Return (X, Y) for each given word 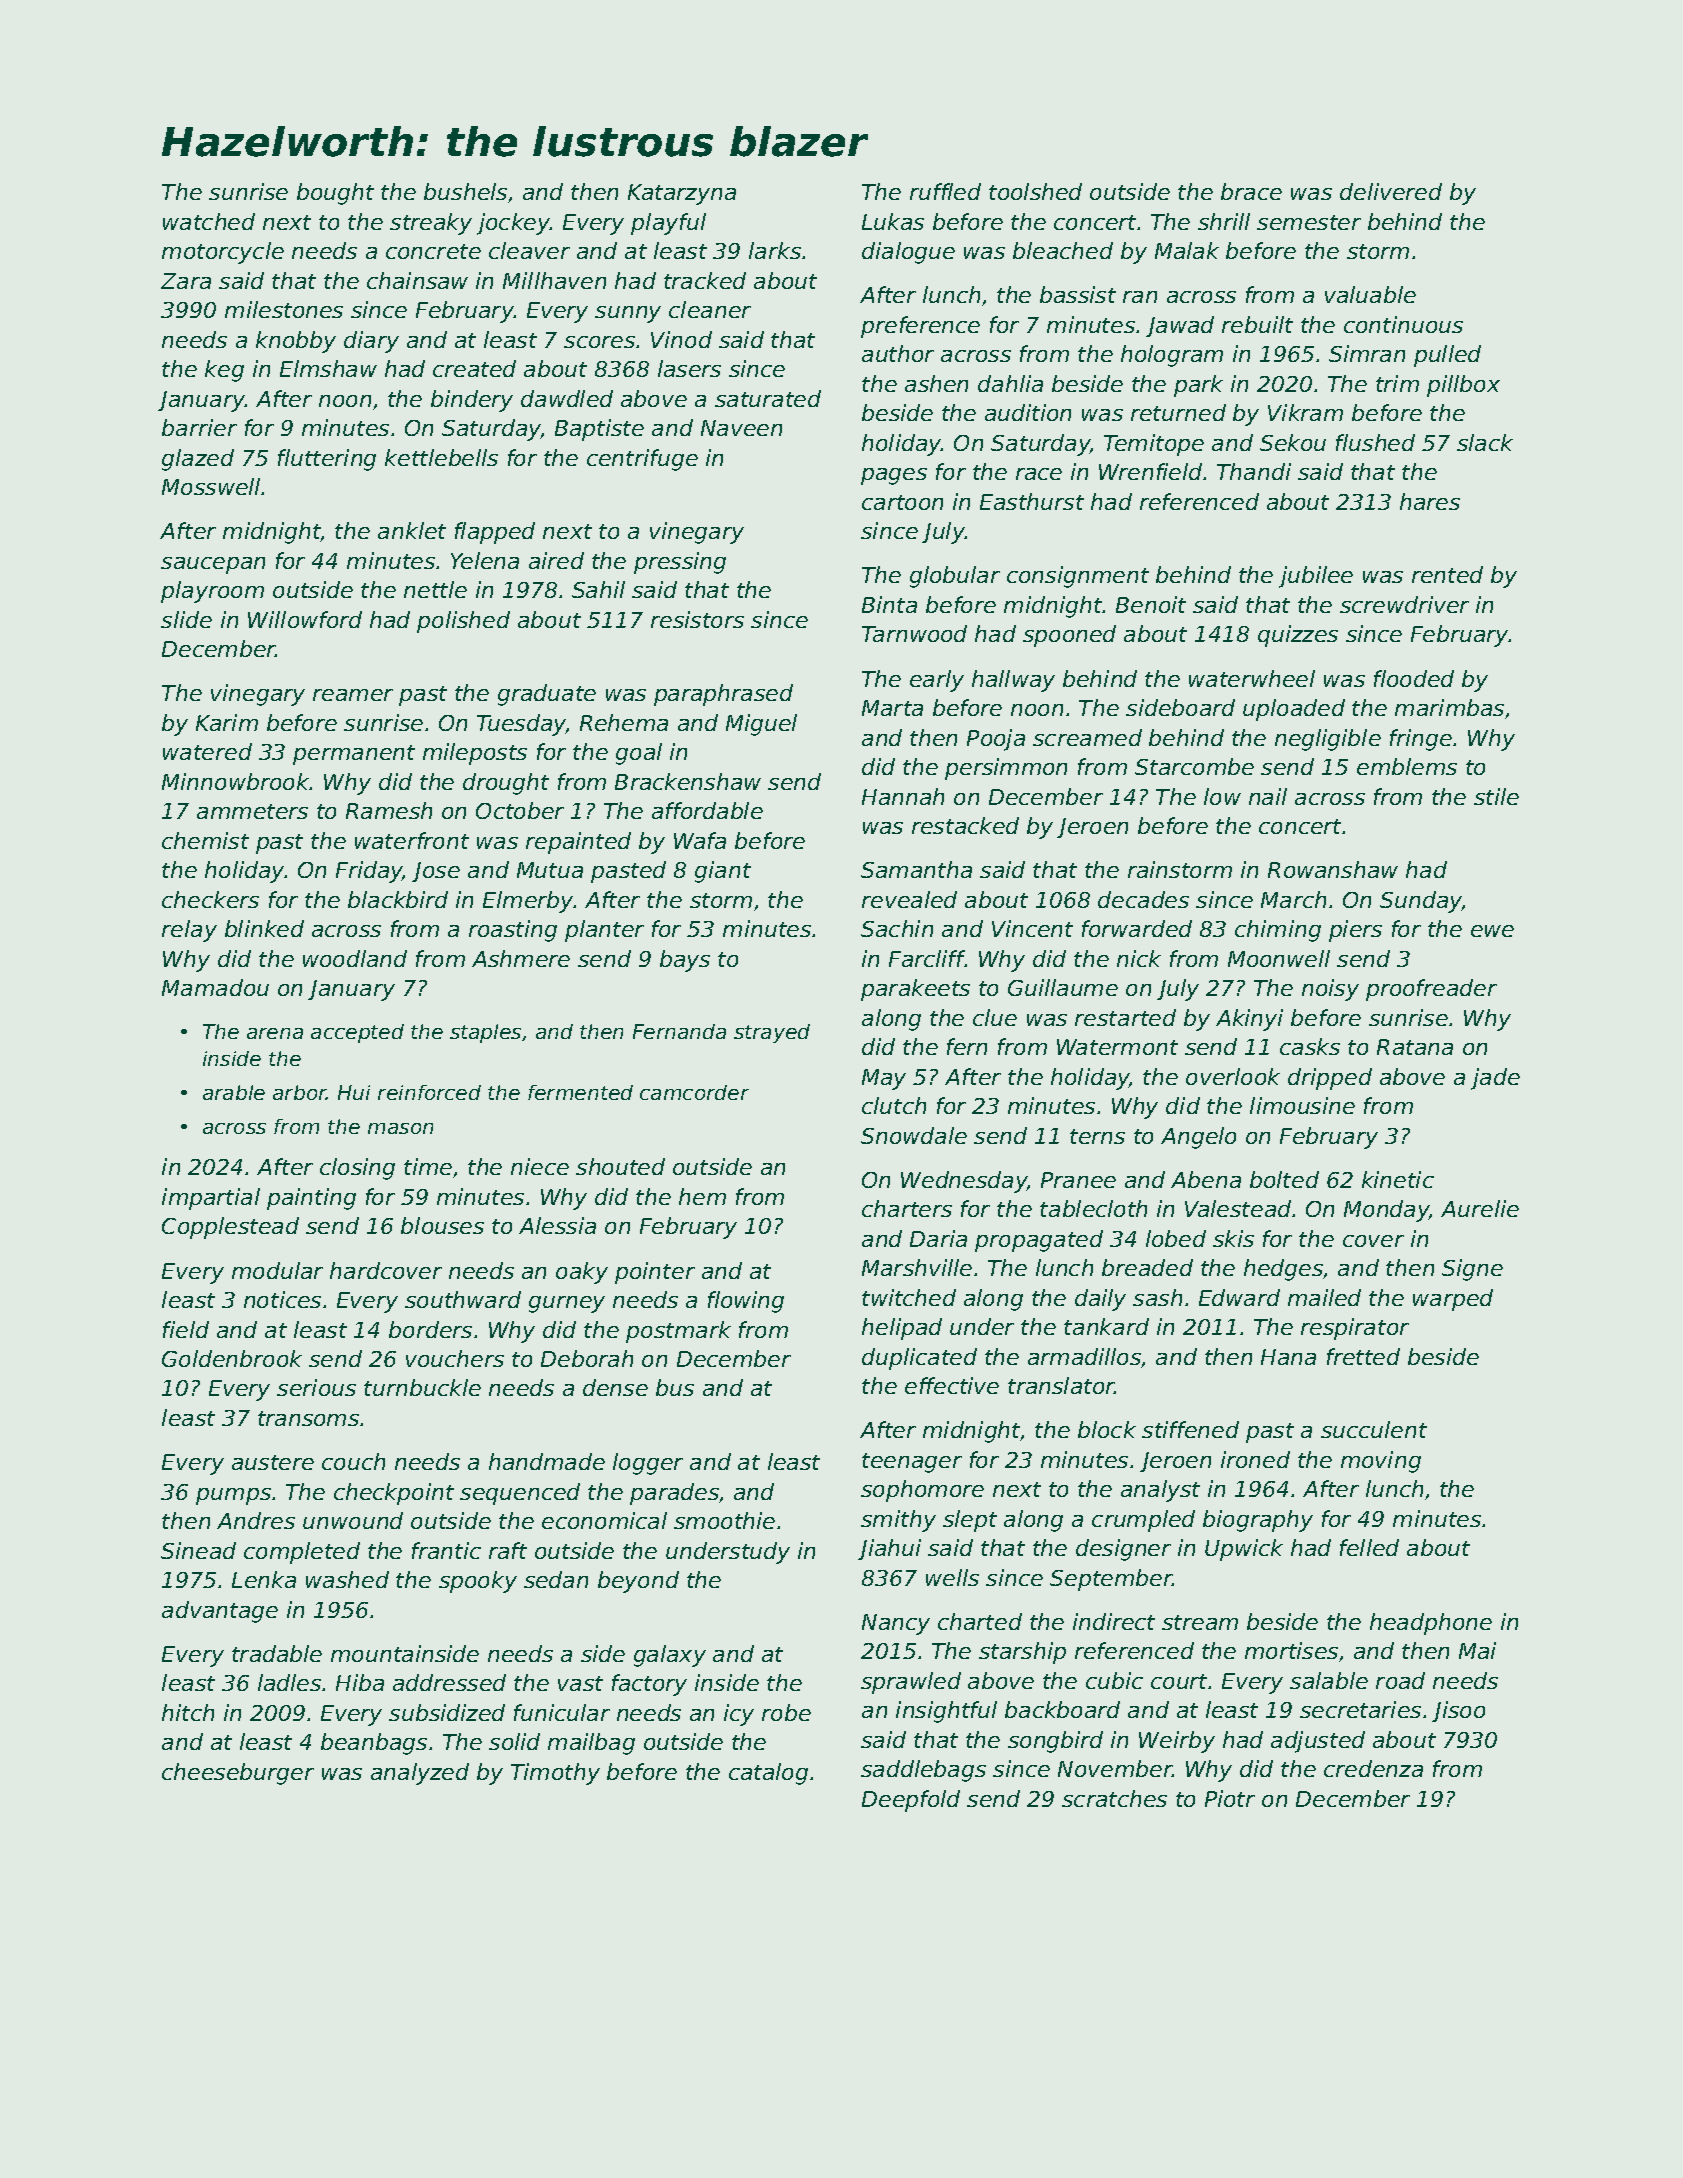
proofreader (1431, 990)
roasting (513, 931)
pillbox (1463, 386)
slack (1485, 442)
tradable (277, 1653)
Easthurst (1032, 501)
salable (1329, 1680)
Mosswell (211, 486)
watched (209, 221)
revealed (909, 899)
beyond (638, 1582)
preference (920, 327)
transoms (308, 1418)
